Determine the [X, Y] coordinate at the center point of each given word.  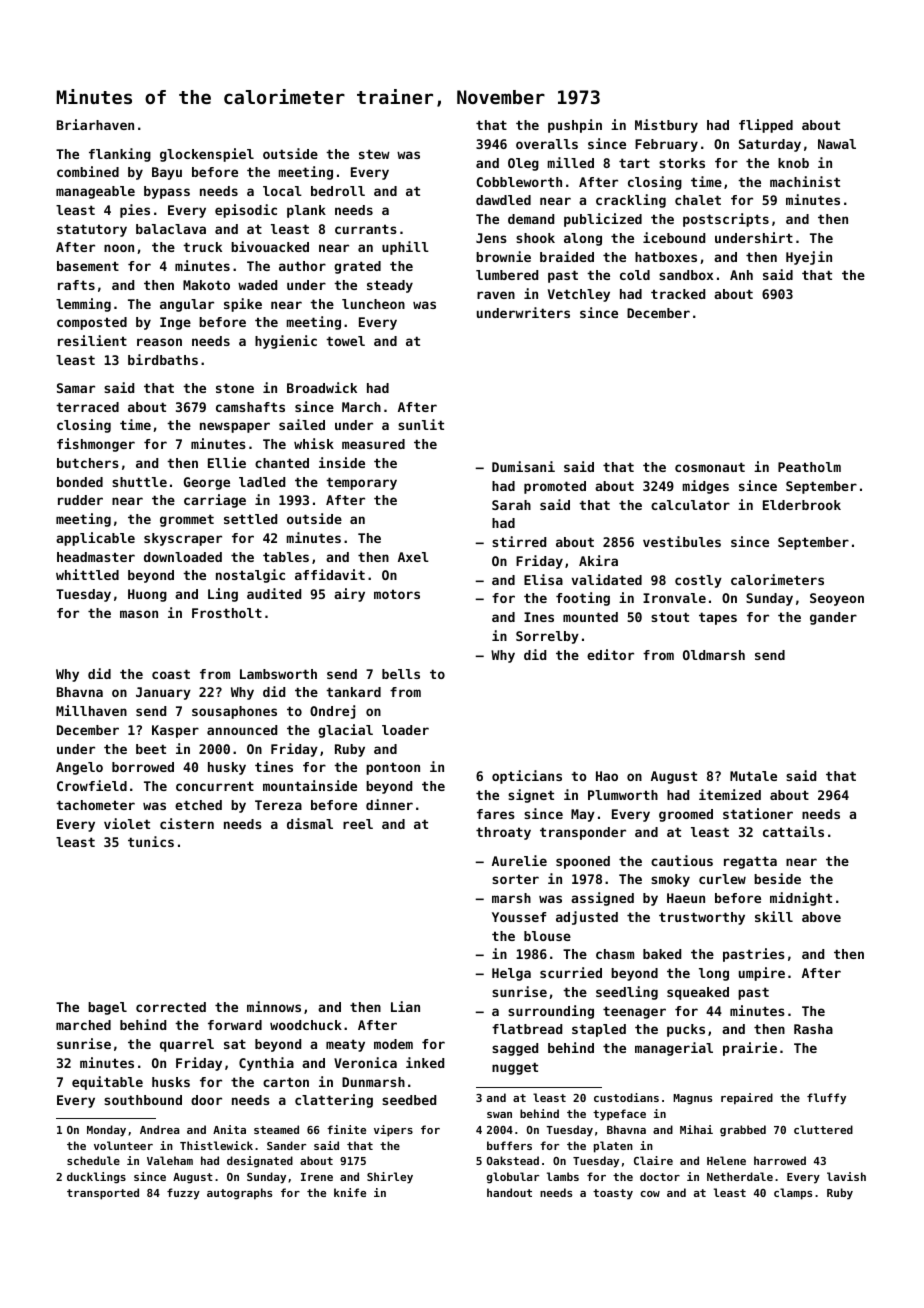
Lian [405, 1006]
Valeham [170, 1160]
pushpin [575, 126]
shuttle [139, 482]
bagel [107, 1008]
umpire [762, 974]
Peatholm [809, 467]
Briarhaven [95, 124]
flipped [766, 126]
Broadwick [322, 387]
